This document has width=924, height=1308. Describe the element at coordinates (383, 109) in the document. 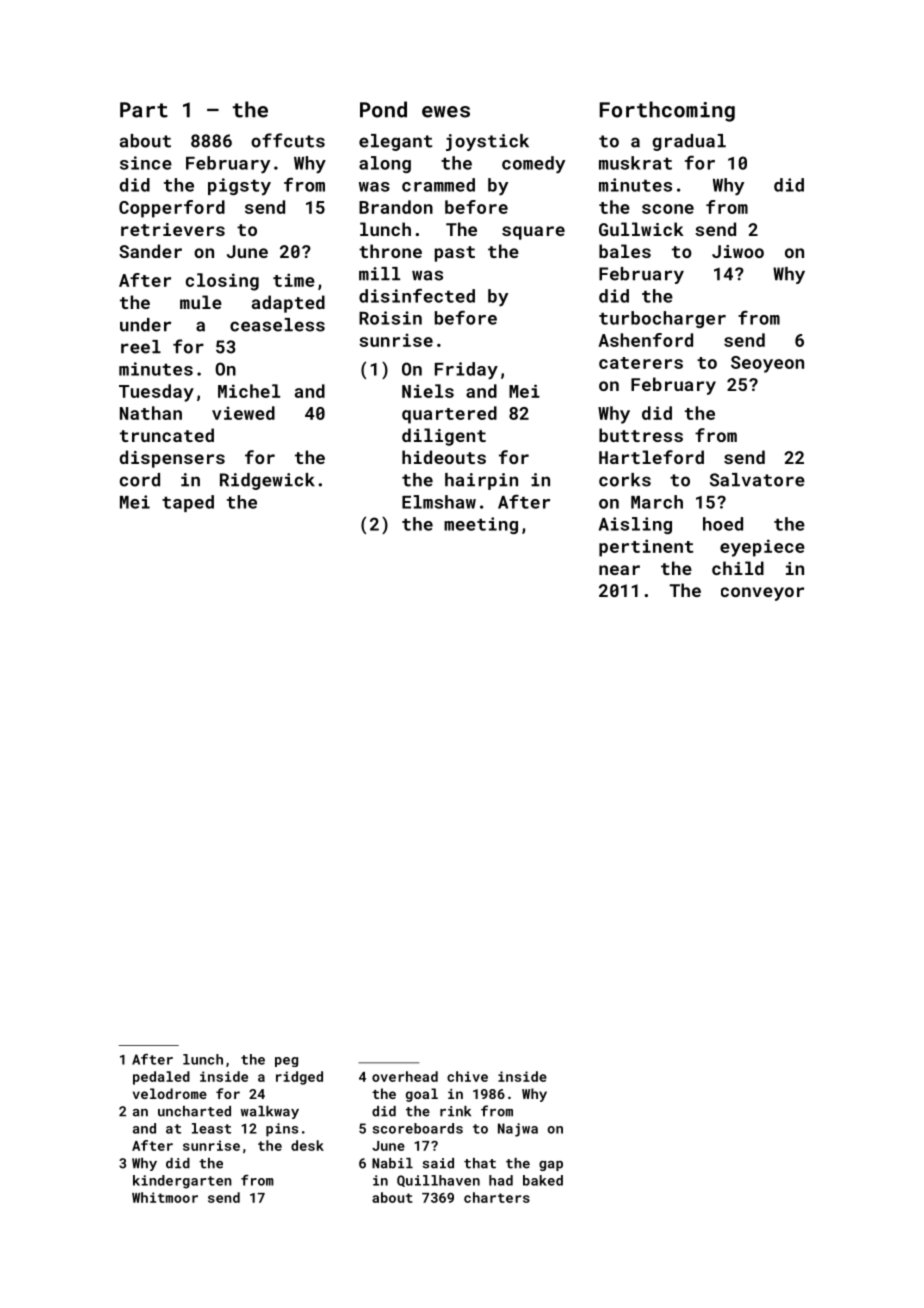

I see `Pond` at that location.
